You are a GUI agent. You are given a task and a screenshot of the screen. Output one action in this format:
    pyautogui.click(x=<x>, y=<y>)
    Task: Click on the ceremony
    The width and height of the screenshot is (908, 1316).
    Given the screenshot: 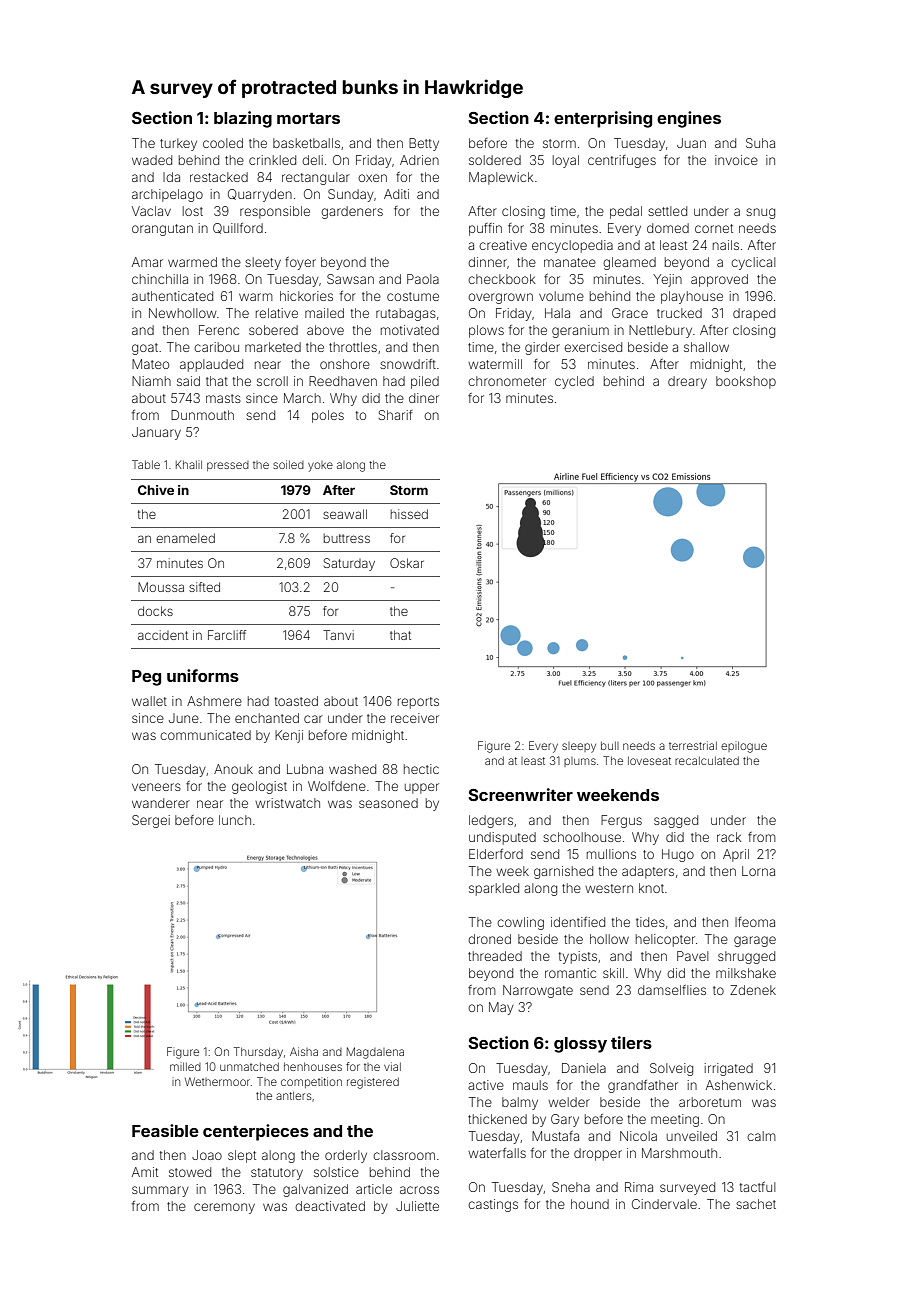 What is the action you would take?
    pyautogui.click(x=224, y=1208)
